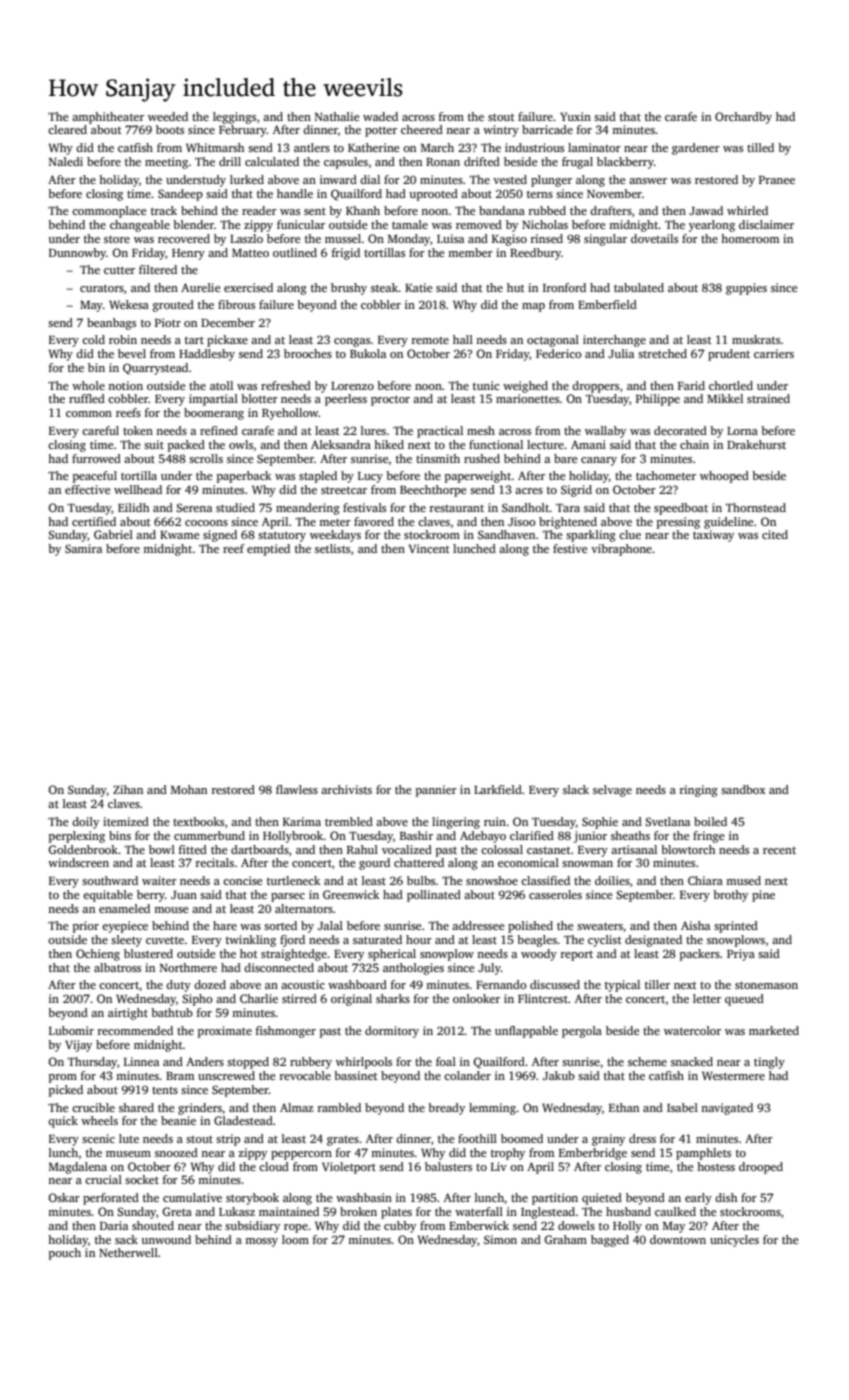 The image size is (849, 1400). What do you see at coordinates (743, 789) in the screenshot?
I see `sandbox` at bounding box center [743, 789].
